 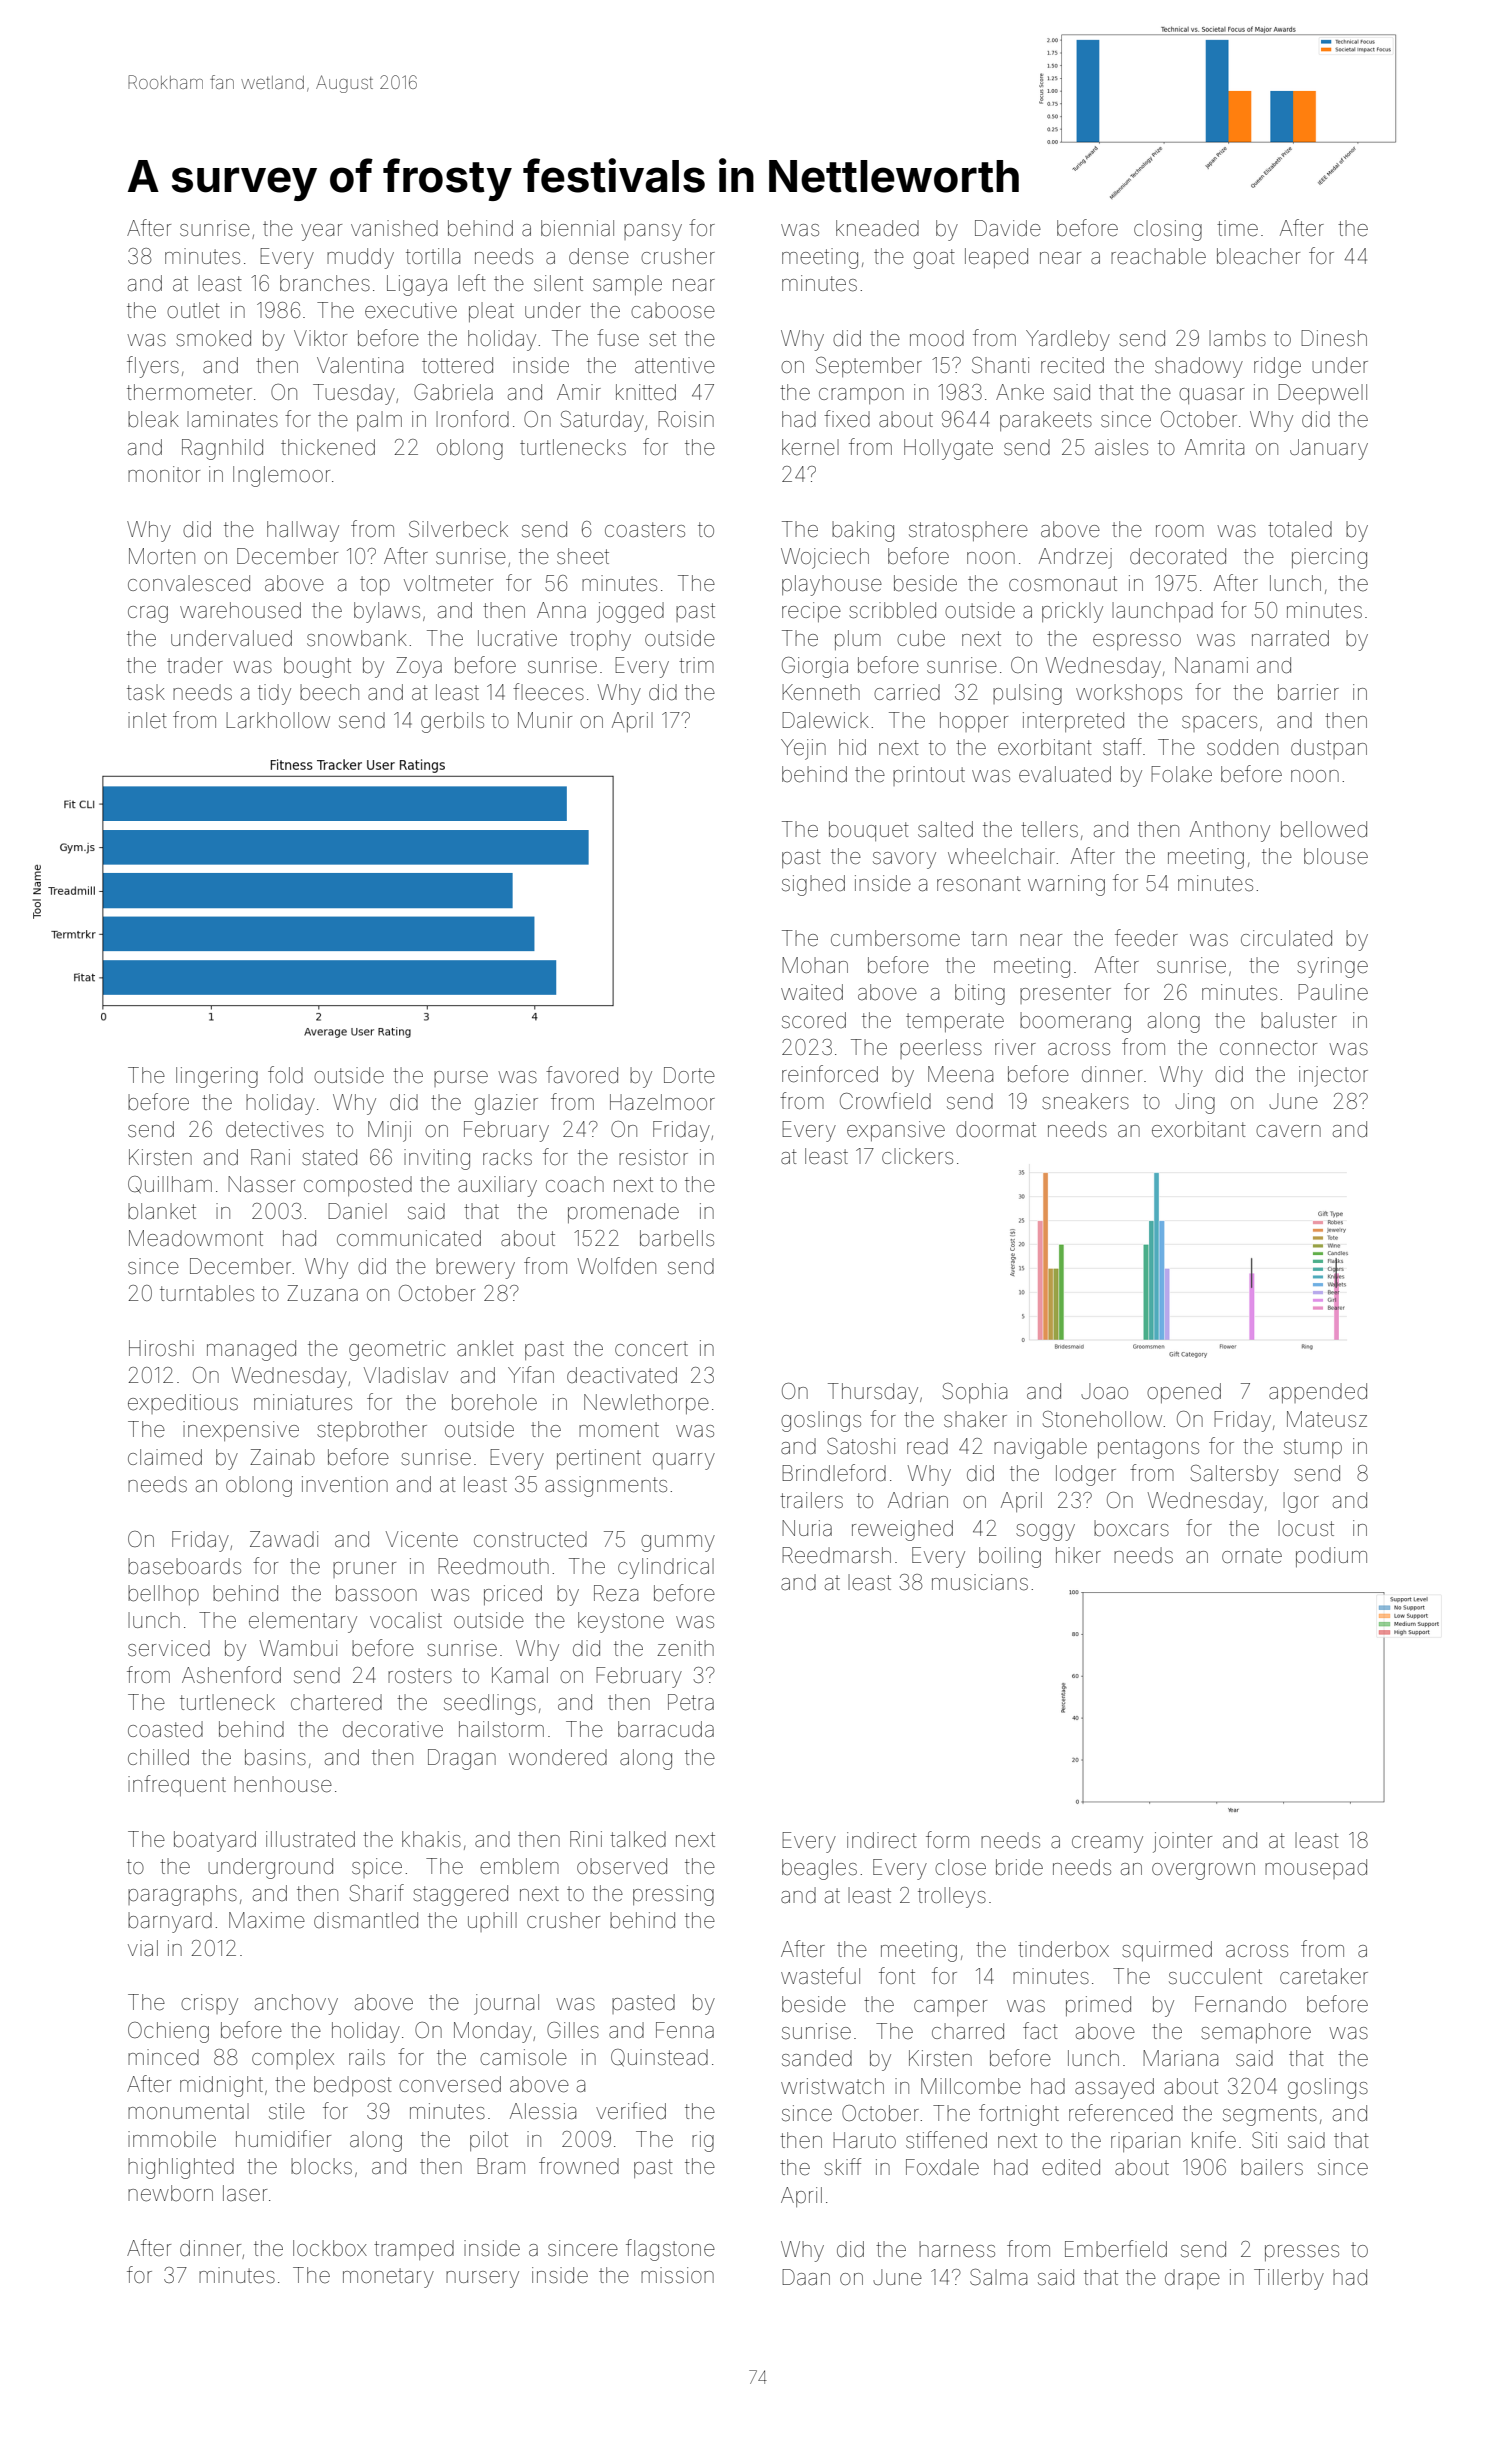 What do you see at coordinates (675, 365) in the screenshot?
I see `attentive` at bounding box center [675, 365].
